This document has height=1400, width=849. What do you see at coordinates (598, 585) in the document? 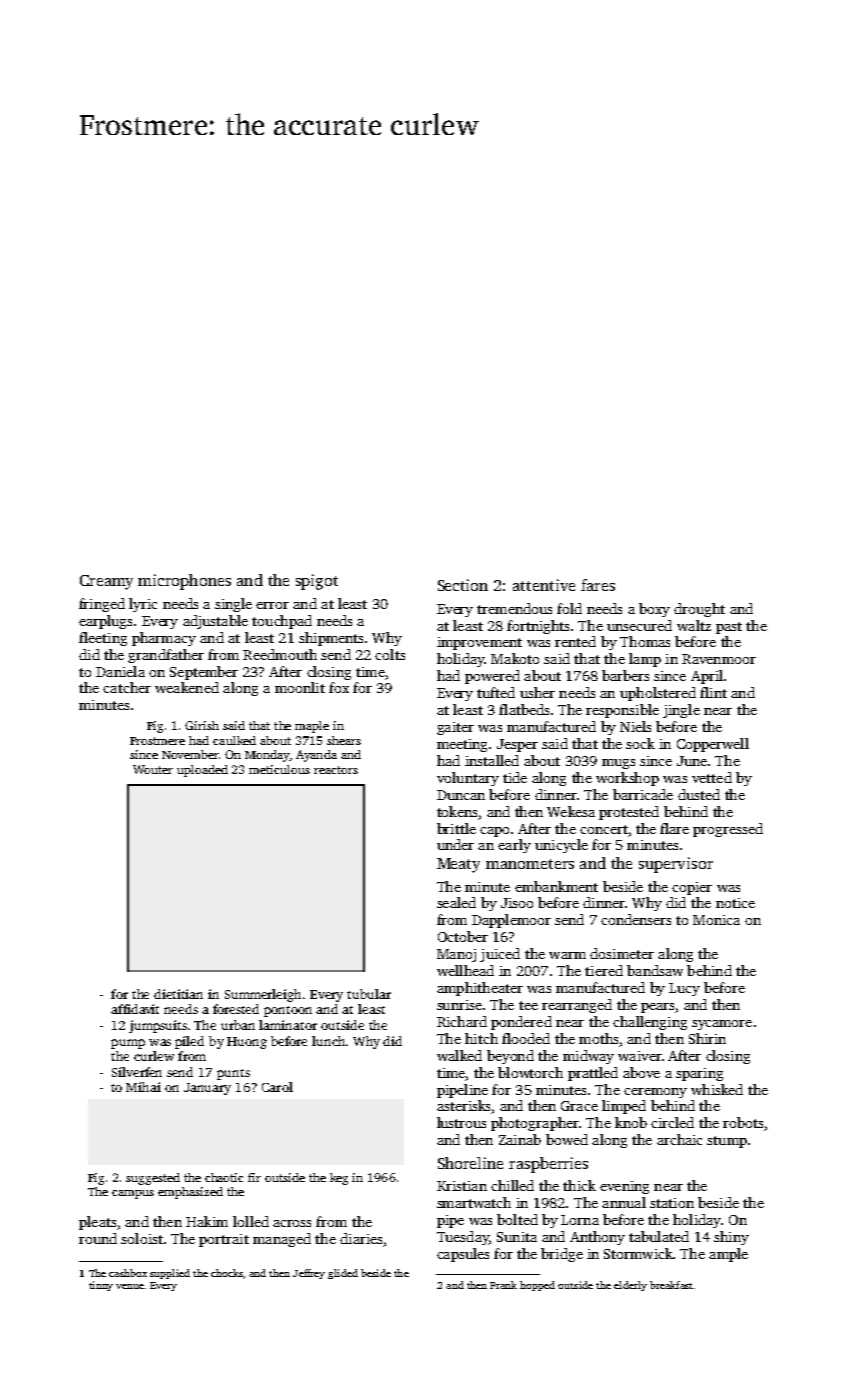
I see `fares` at bounding box center [598, 585].
